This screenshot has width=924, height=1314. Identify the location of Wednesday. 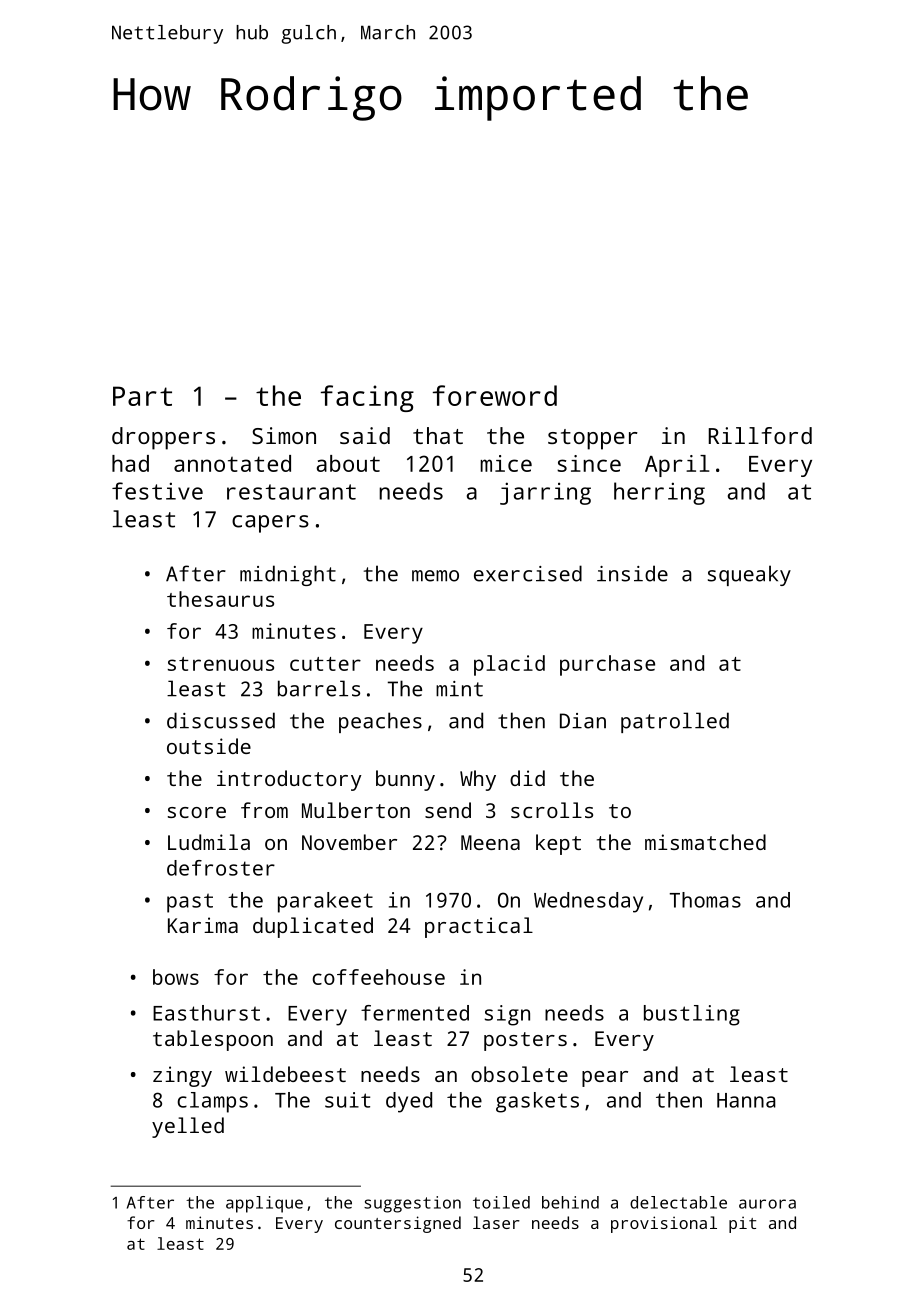
(588, 902).
